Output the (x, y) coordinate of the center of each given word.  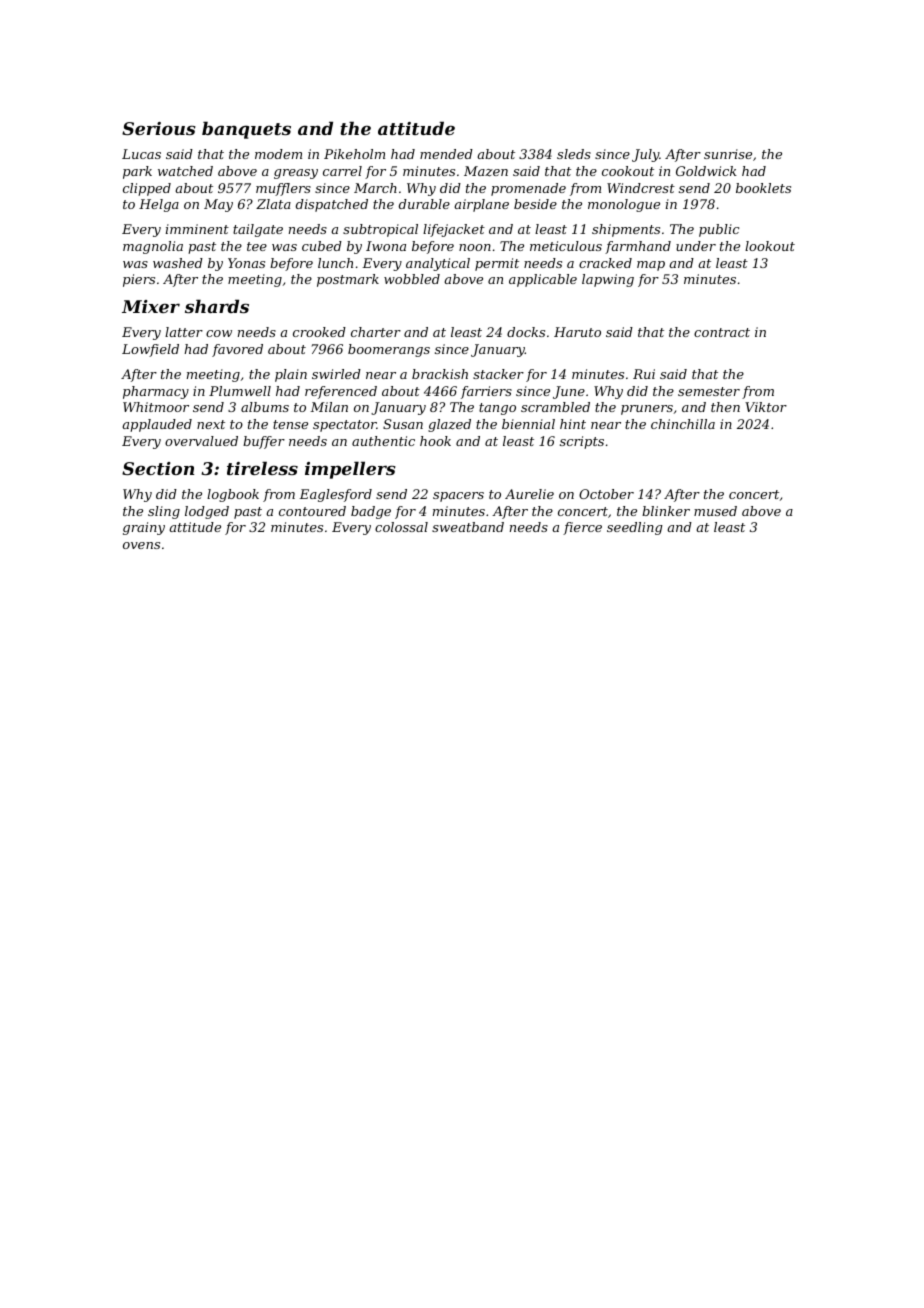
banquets (246, 130)
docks (526, 332)
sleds (574, 154)
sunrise (728, 154)
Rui (644, 374)
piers (139, 280)
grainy (144, 528)
